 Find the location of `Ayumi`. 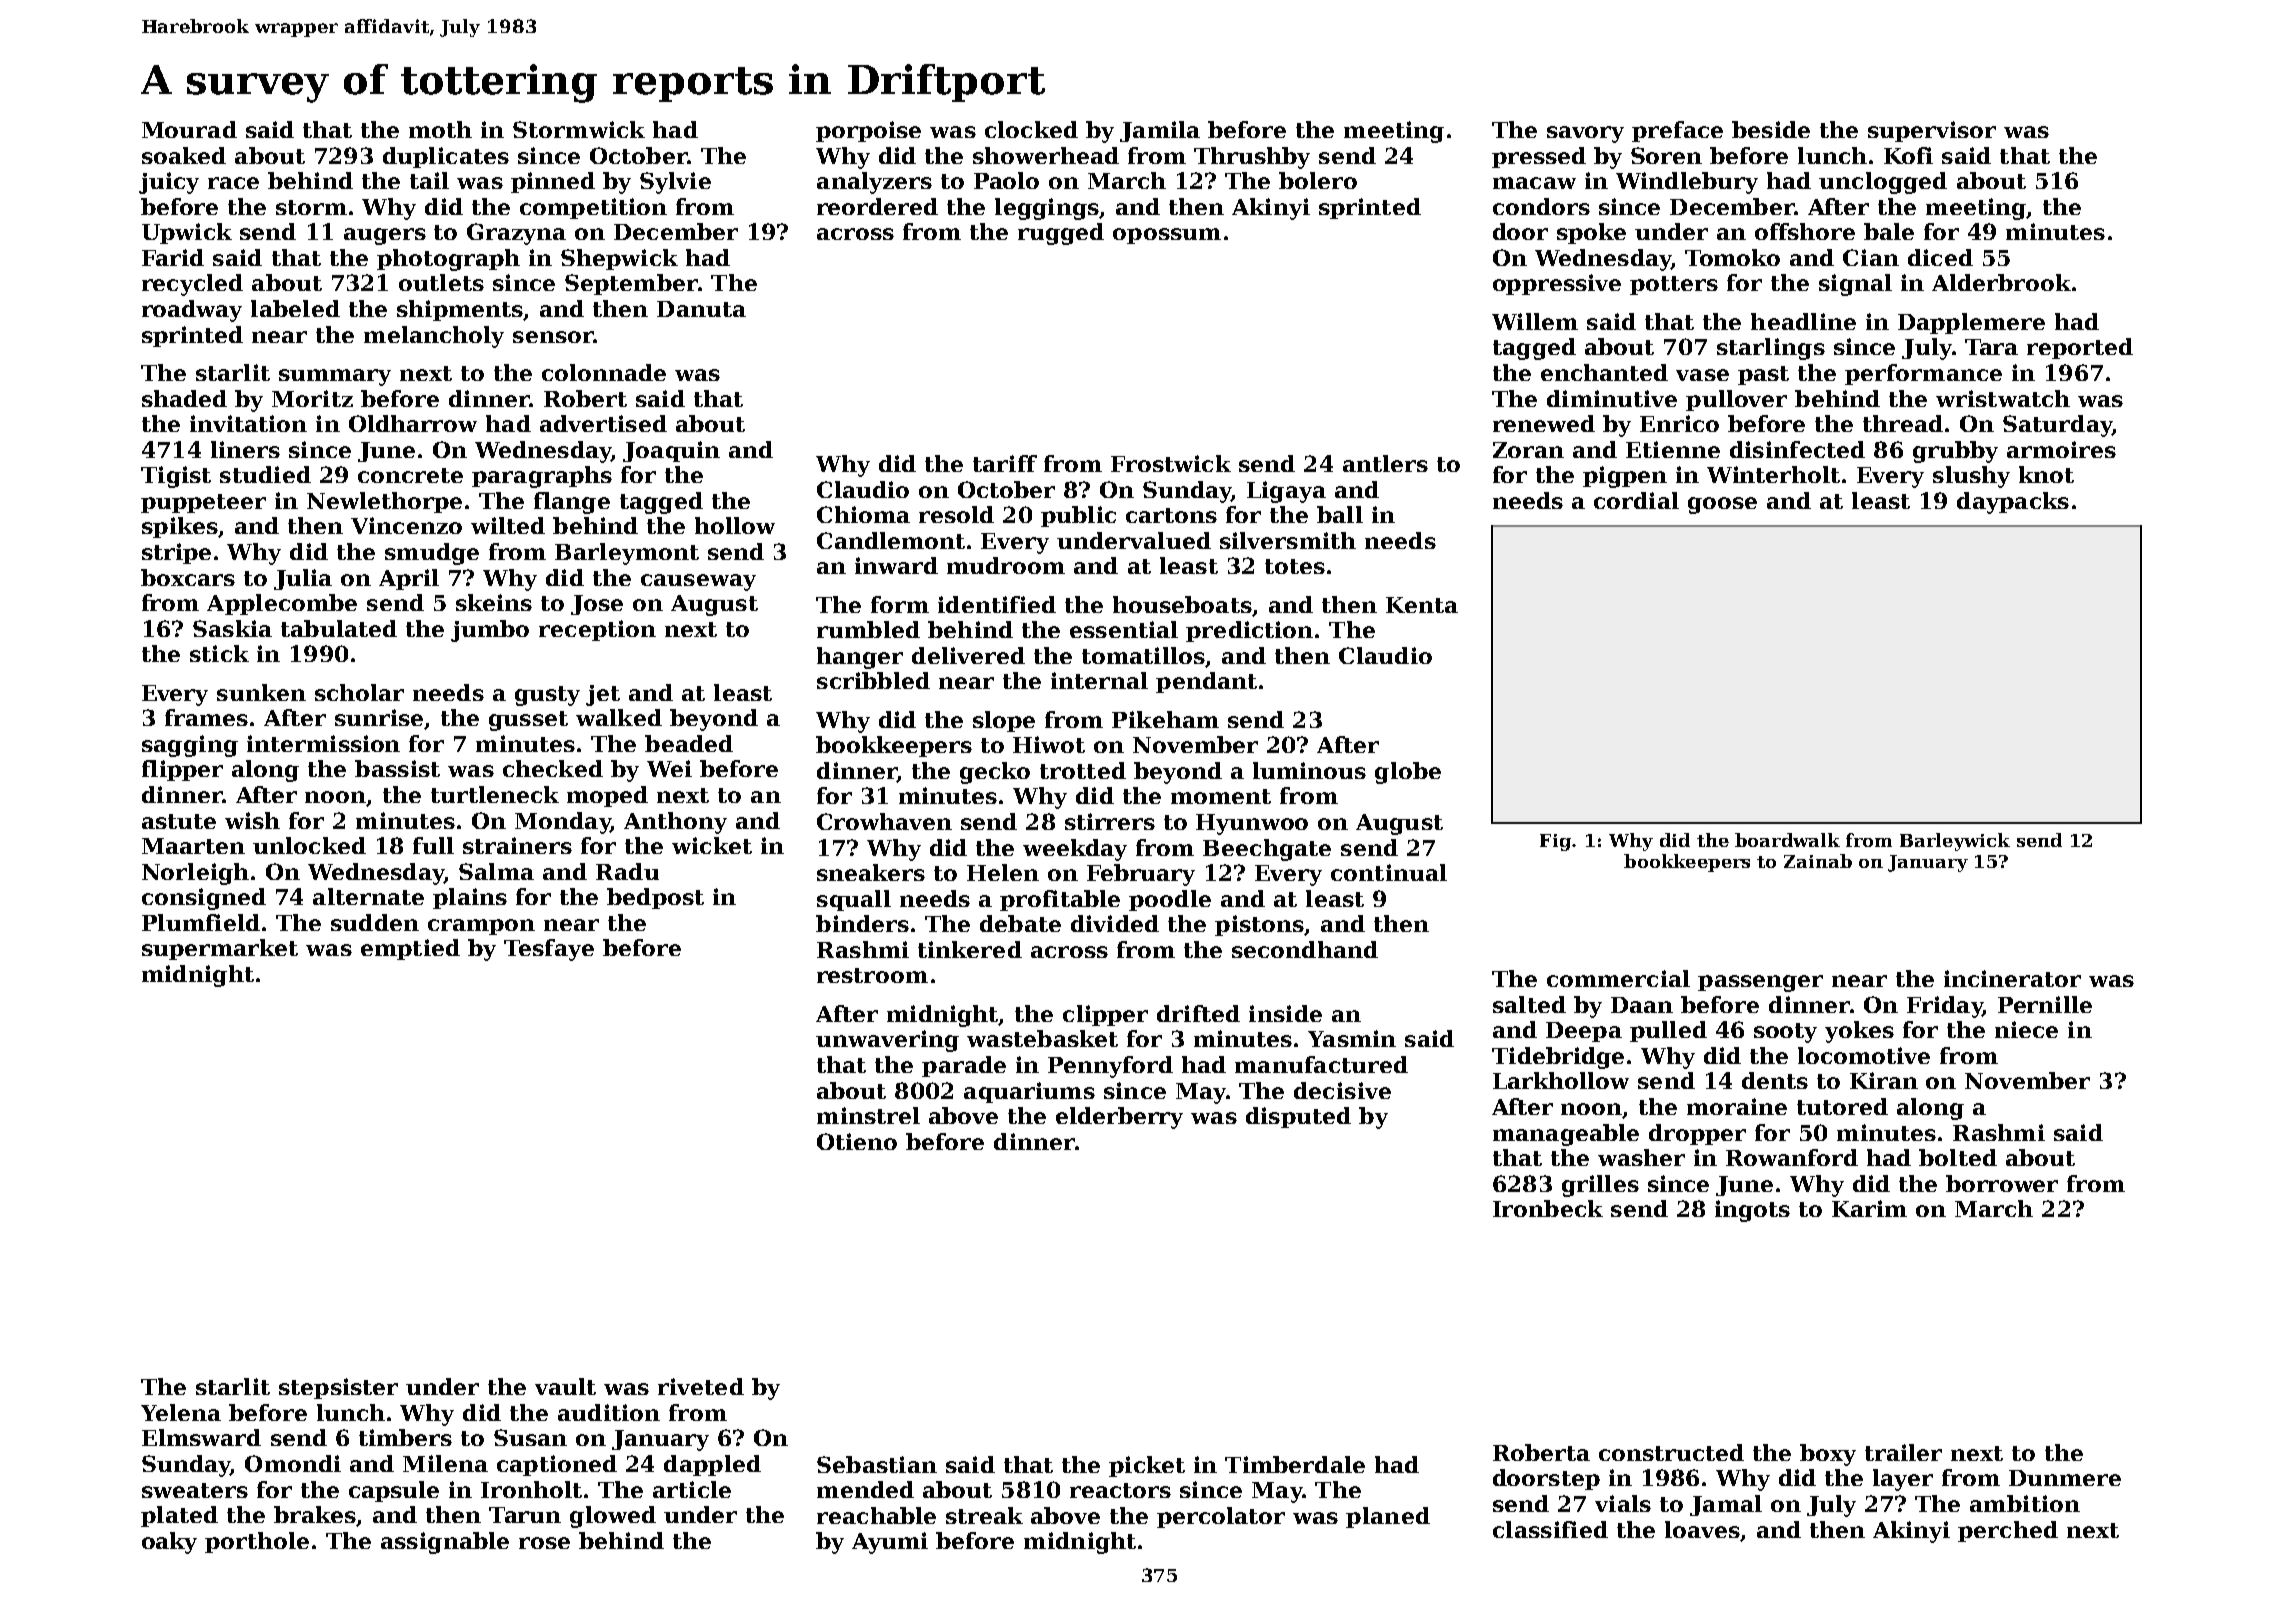

Ayumi is located at coordinates (890, 1543).
